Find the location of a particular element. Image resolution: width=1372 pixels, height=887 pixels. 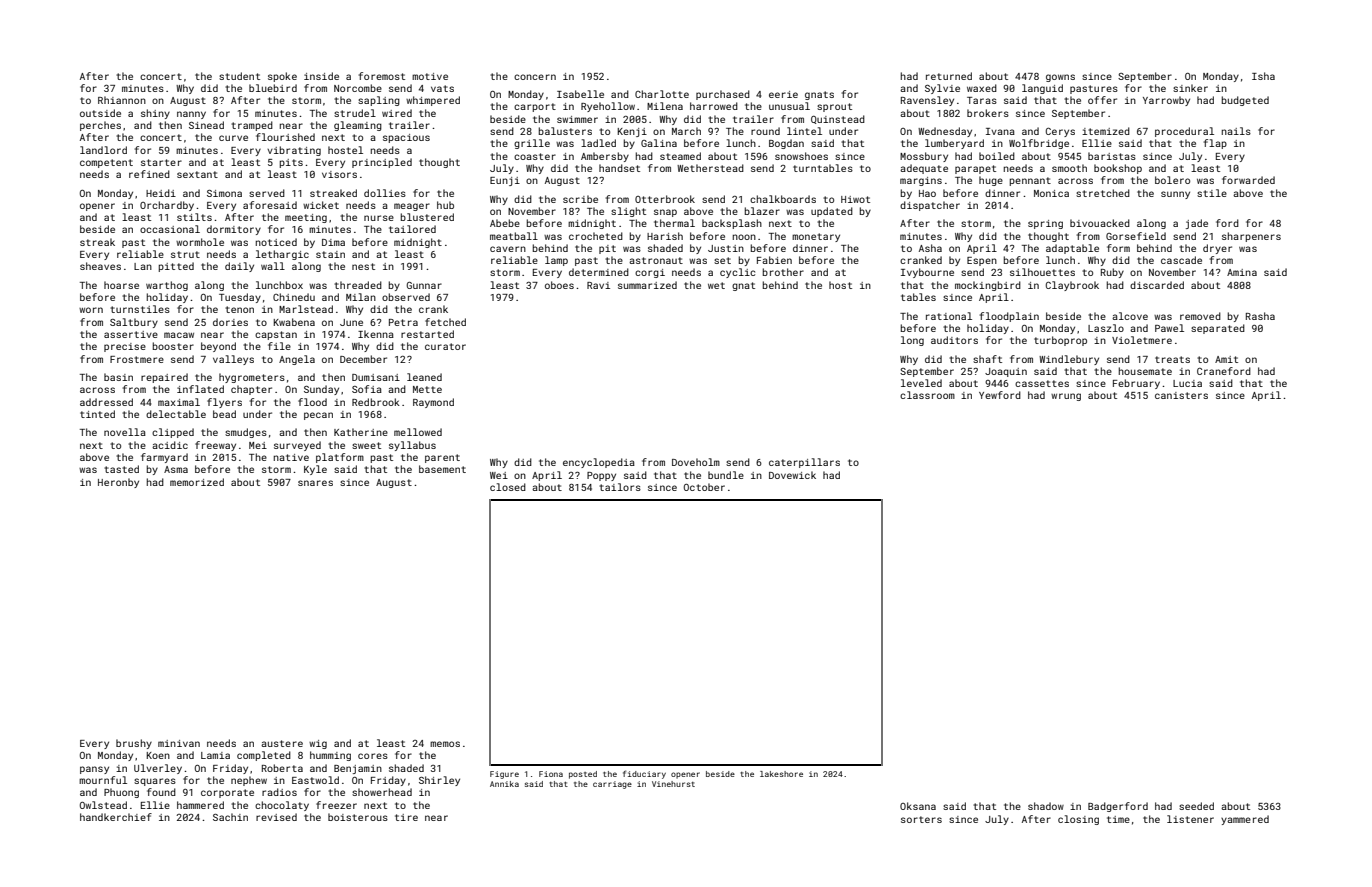

curator is located at coordinates (445, 346).
